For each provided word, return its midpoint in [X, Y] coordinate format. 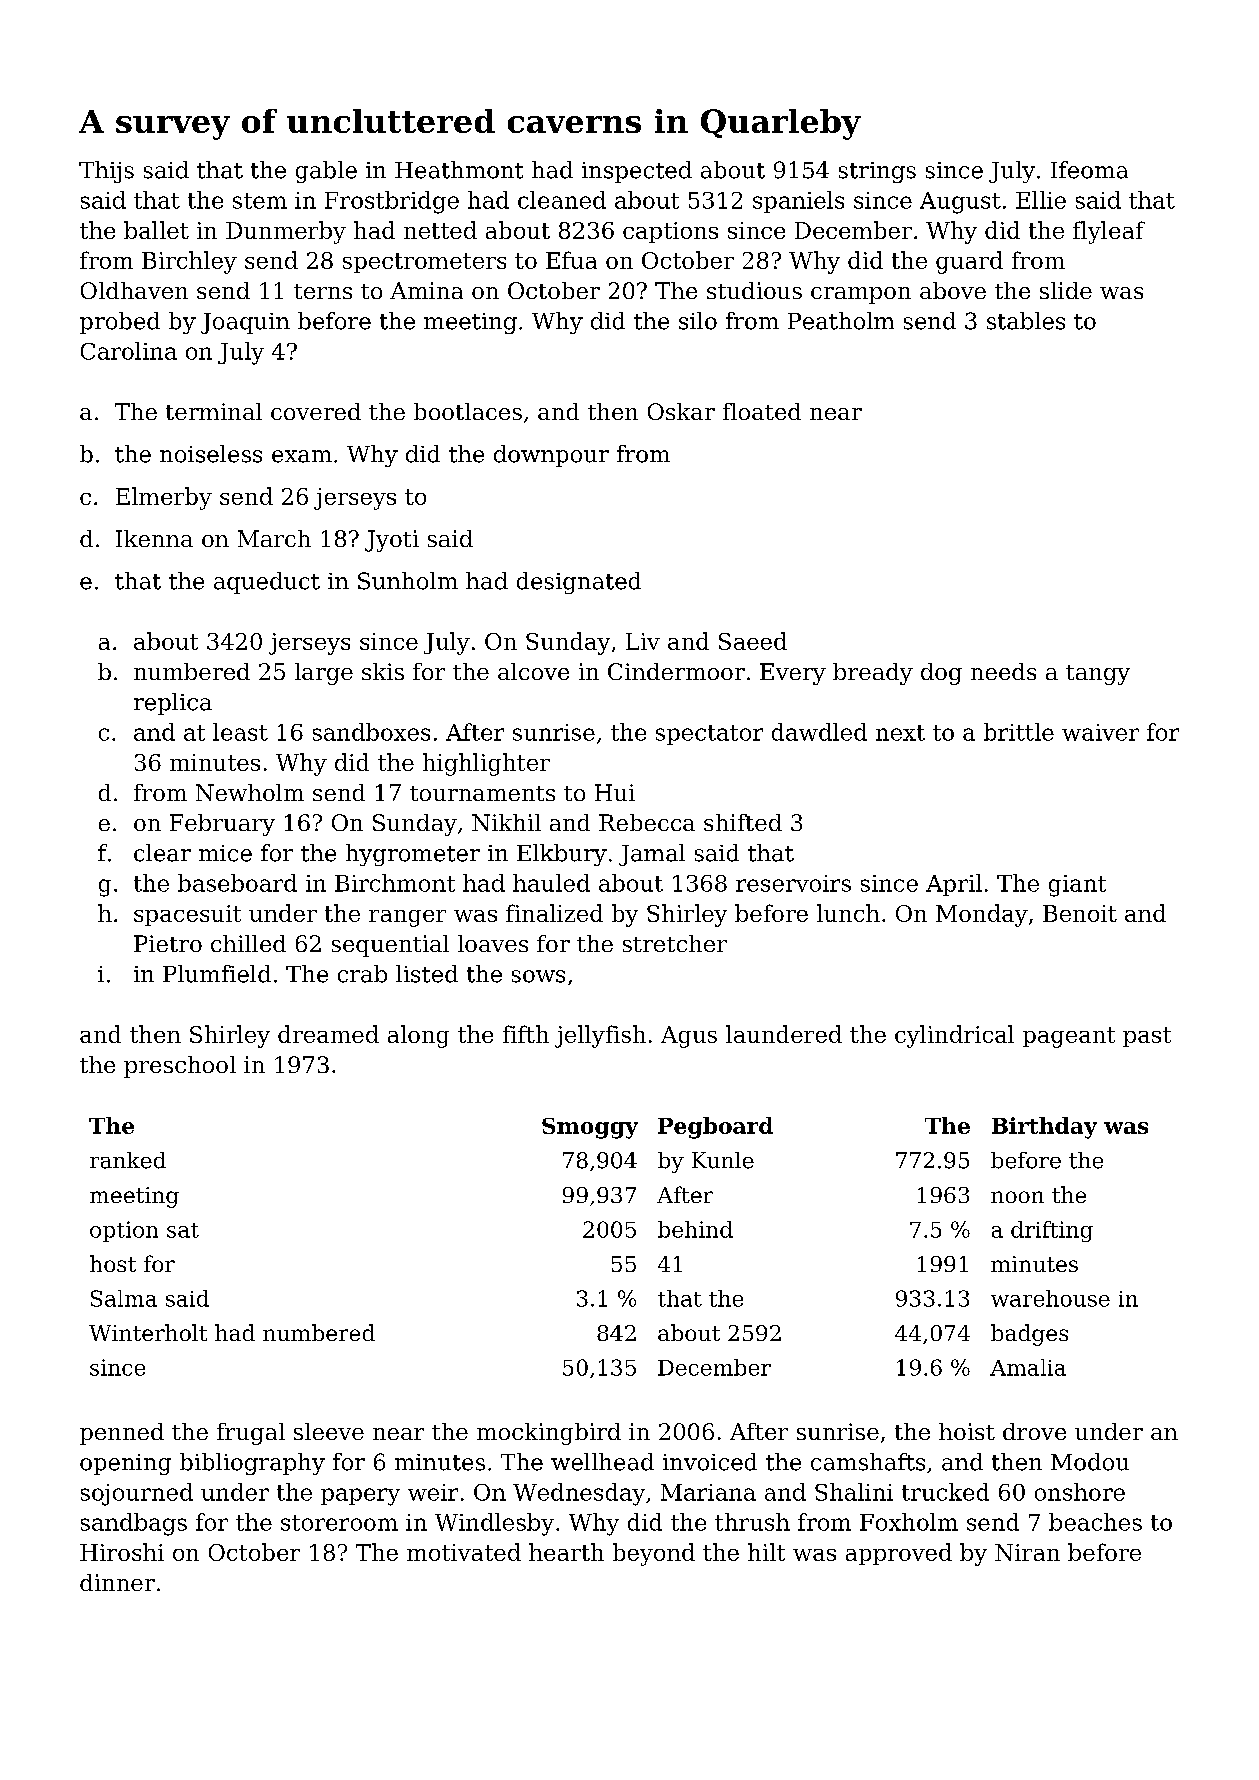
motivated [464, 1552]
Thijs [106, 172]
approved [899, 1554]
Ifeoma [1089, 170]
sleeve [329, 1431]
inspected [637, 172]
